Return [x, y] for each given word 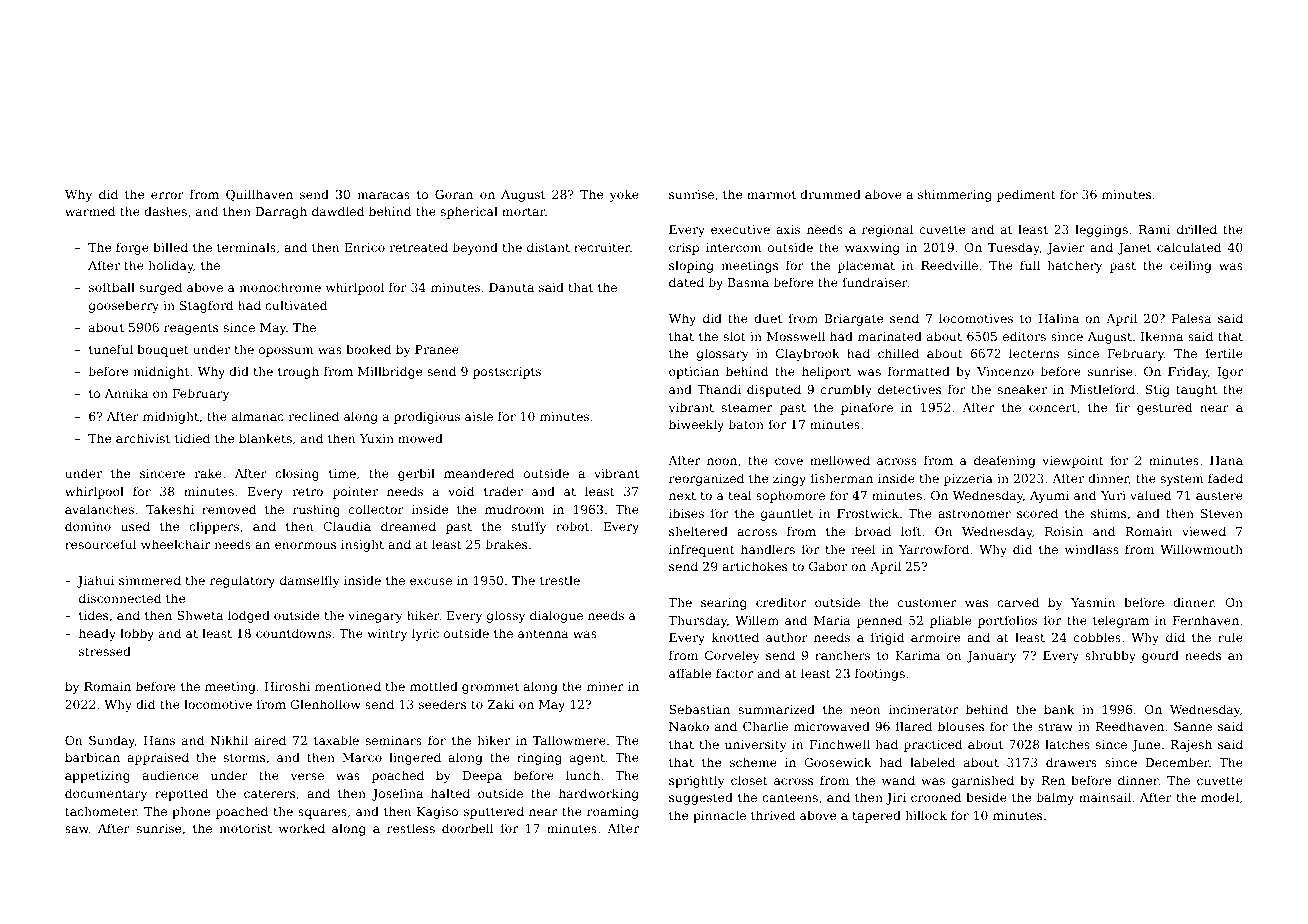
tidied [192, 438]
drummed [830, 194]
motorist [245, 828]
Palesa [1191, 318]
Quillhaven [259, 195]
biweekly [696, 425]
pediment [1026, 195]
